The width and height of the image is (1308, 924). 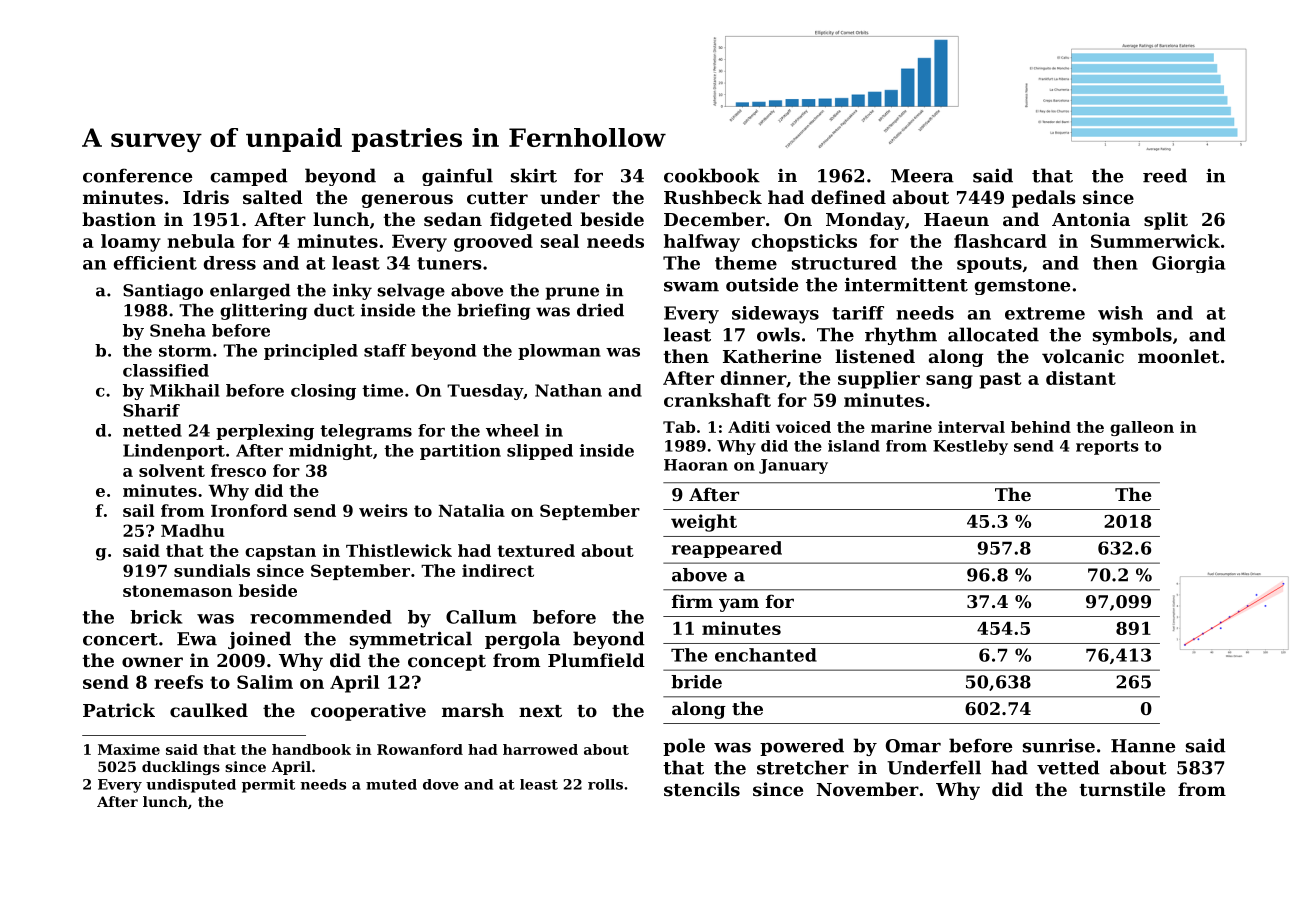 I want to click on muted, so click(x=391, y=784).
